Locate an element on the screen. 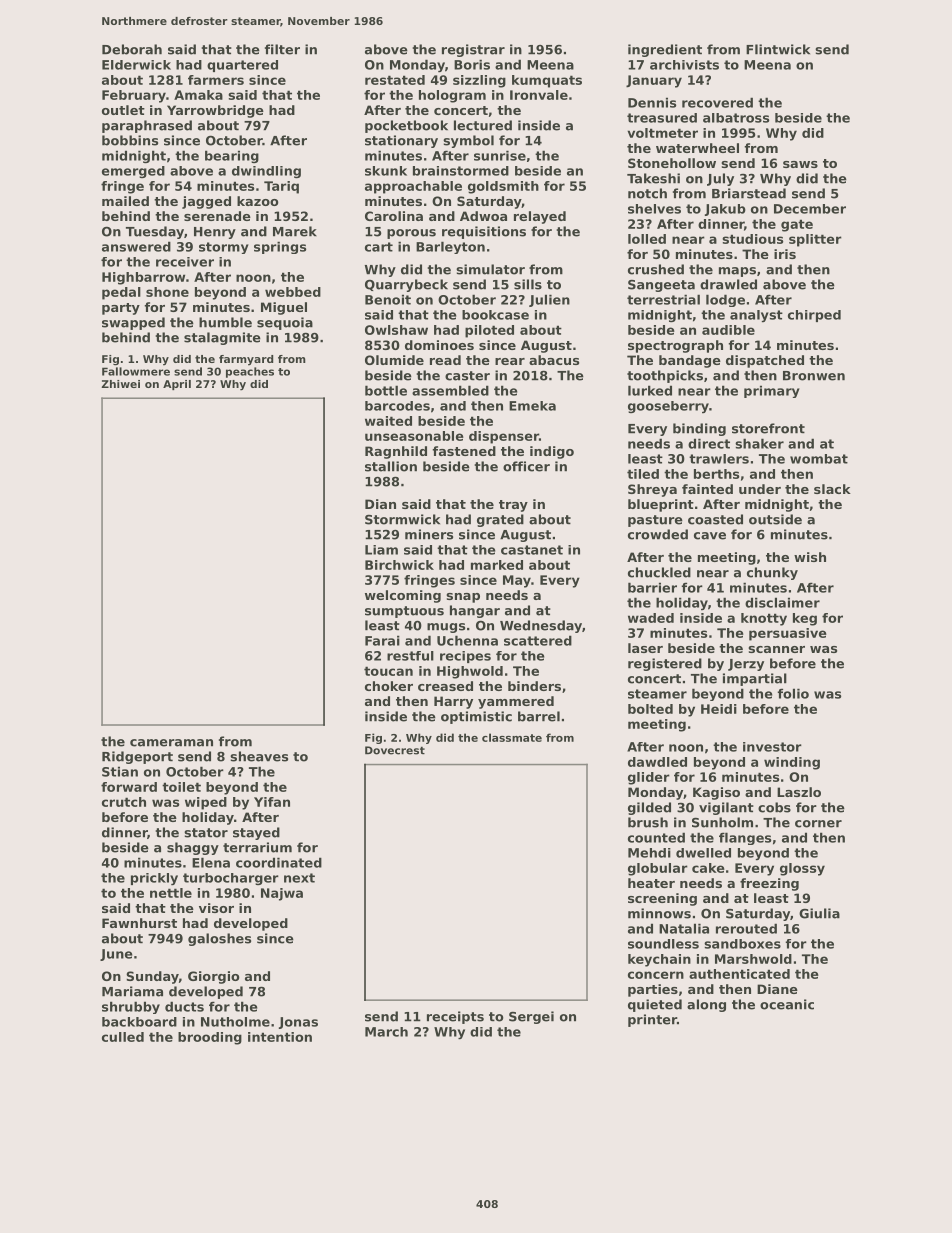 This screenshot has width=952, height=1233. Dovecrest is located at coordinates (395, 750).
